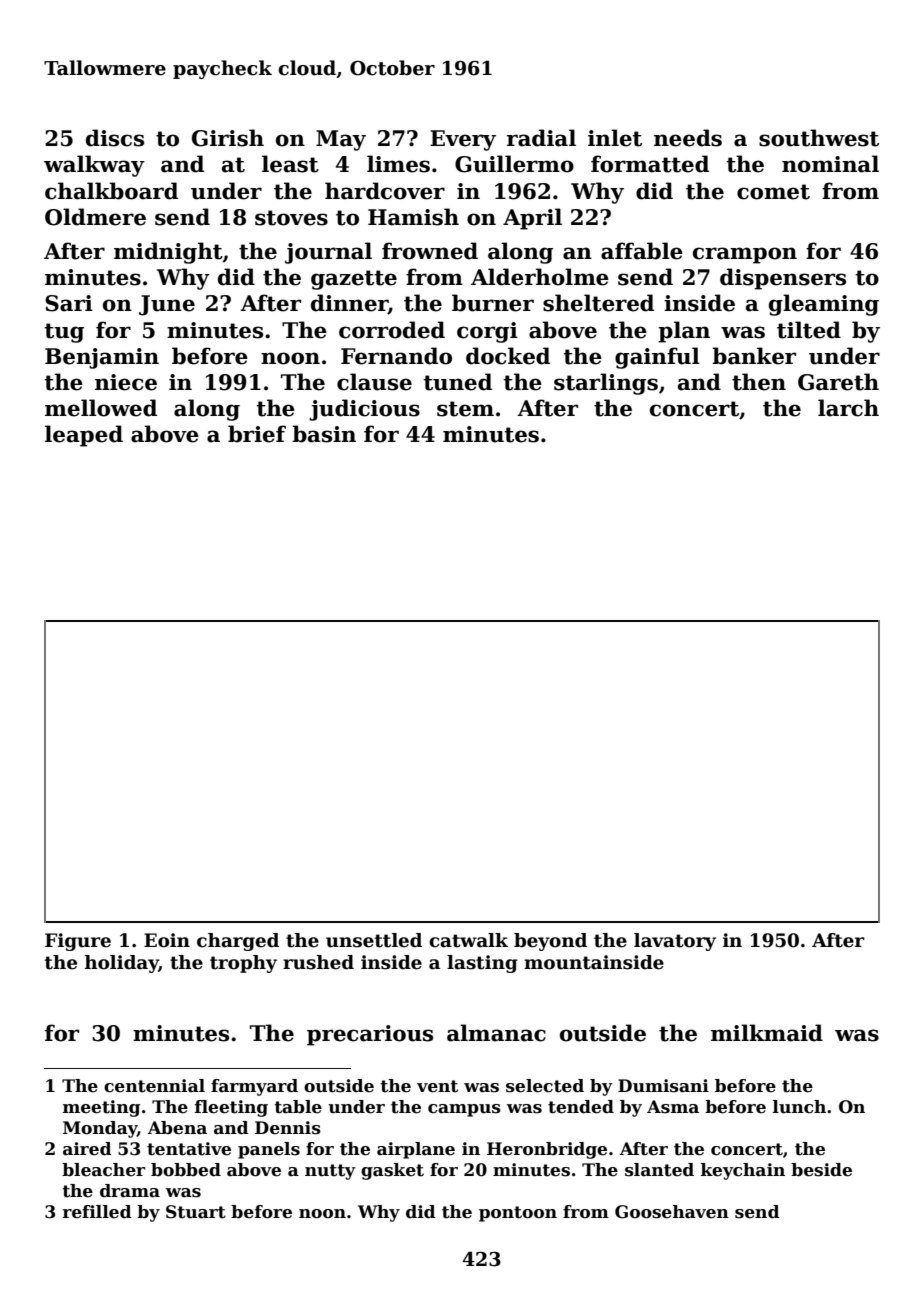 The width and height of the document is (924, 1314). Describe the element at coordinates (468, 940) in the document. I see `catwalk` at that location.
